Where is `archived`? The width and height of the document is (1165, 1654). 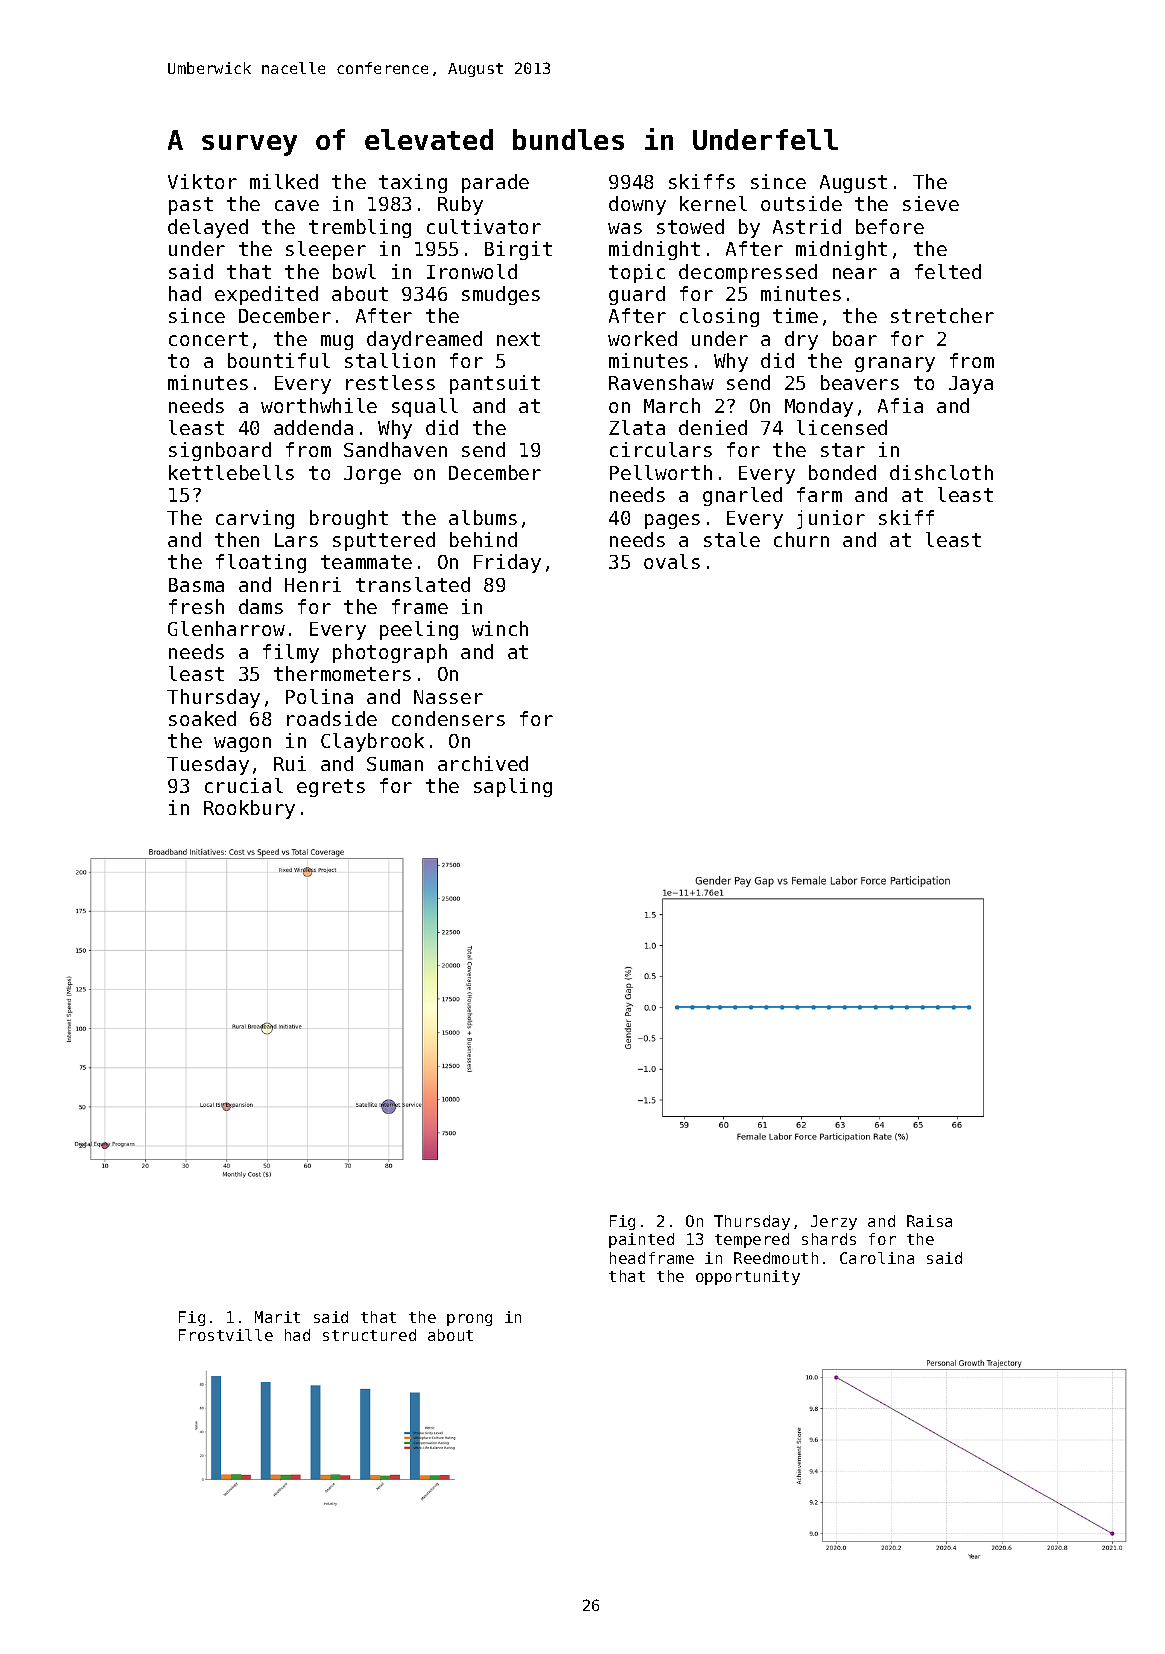 archived is located at coordinates (483, 763).
